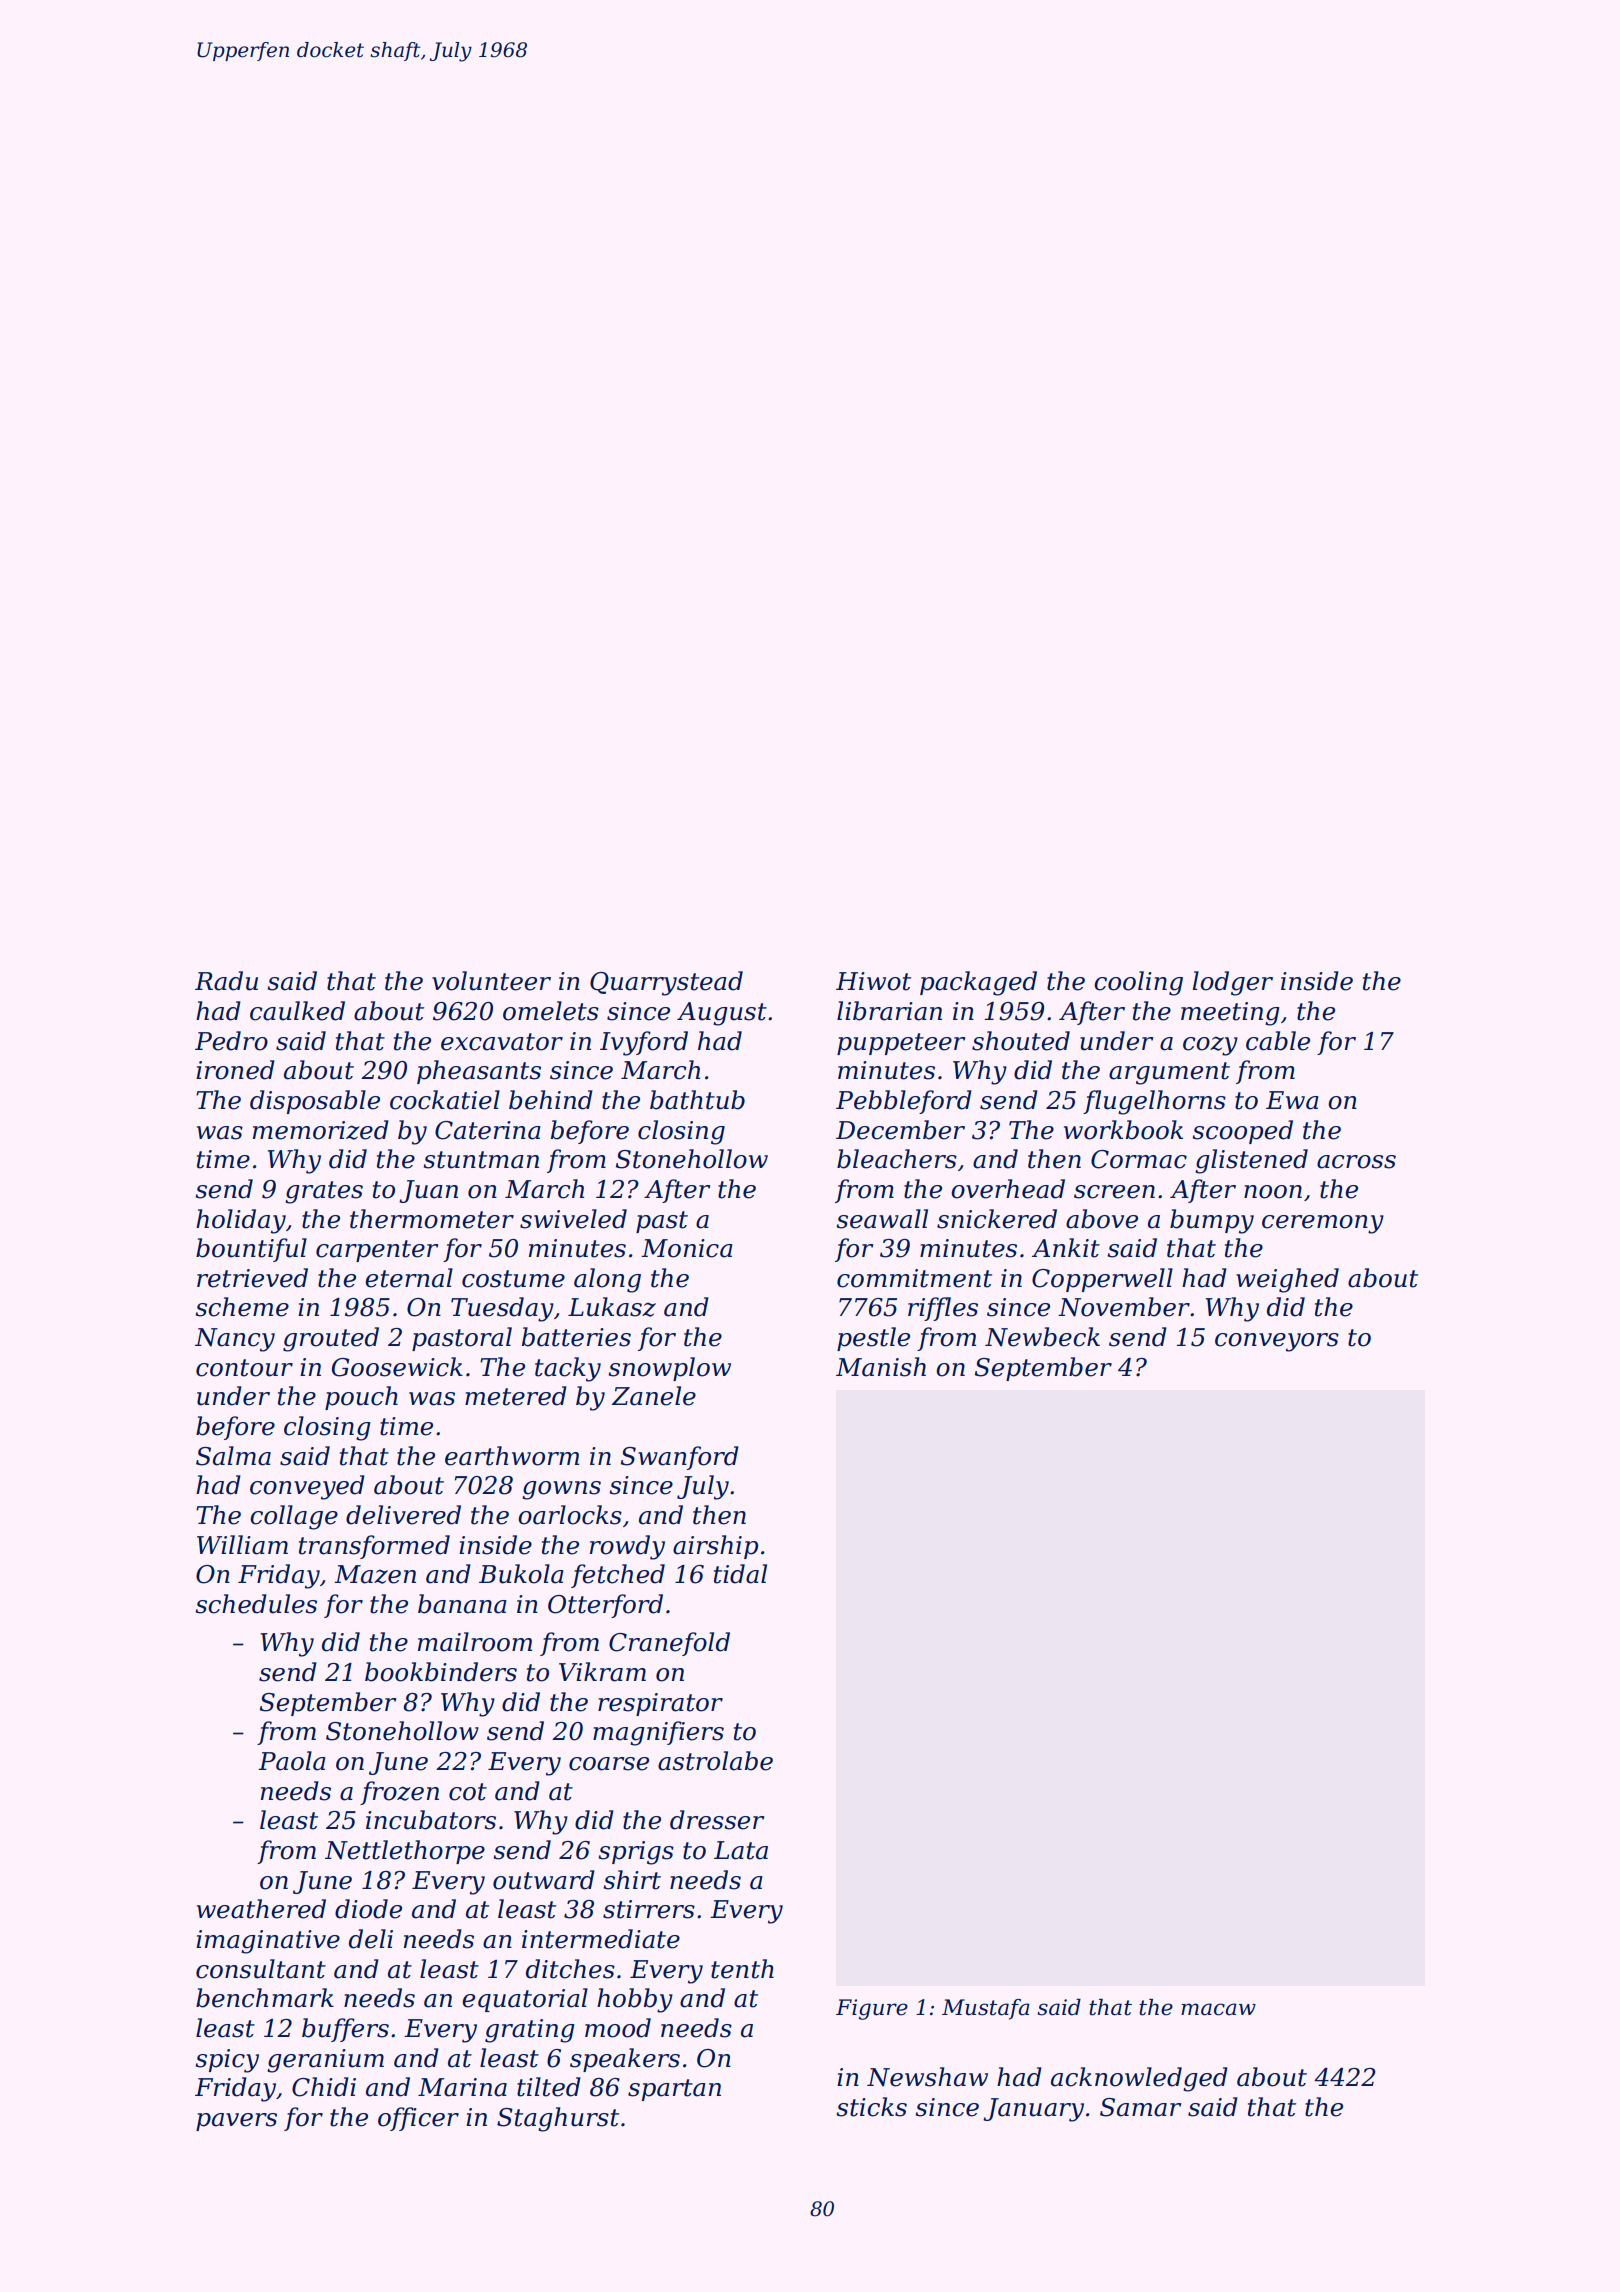 This screenshot has height=2292, width=1620. I want to click on Swanford, so click(680, 1458).
